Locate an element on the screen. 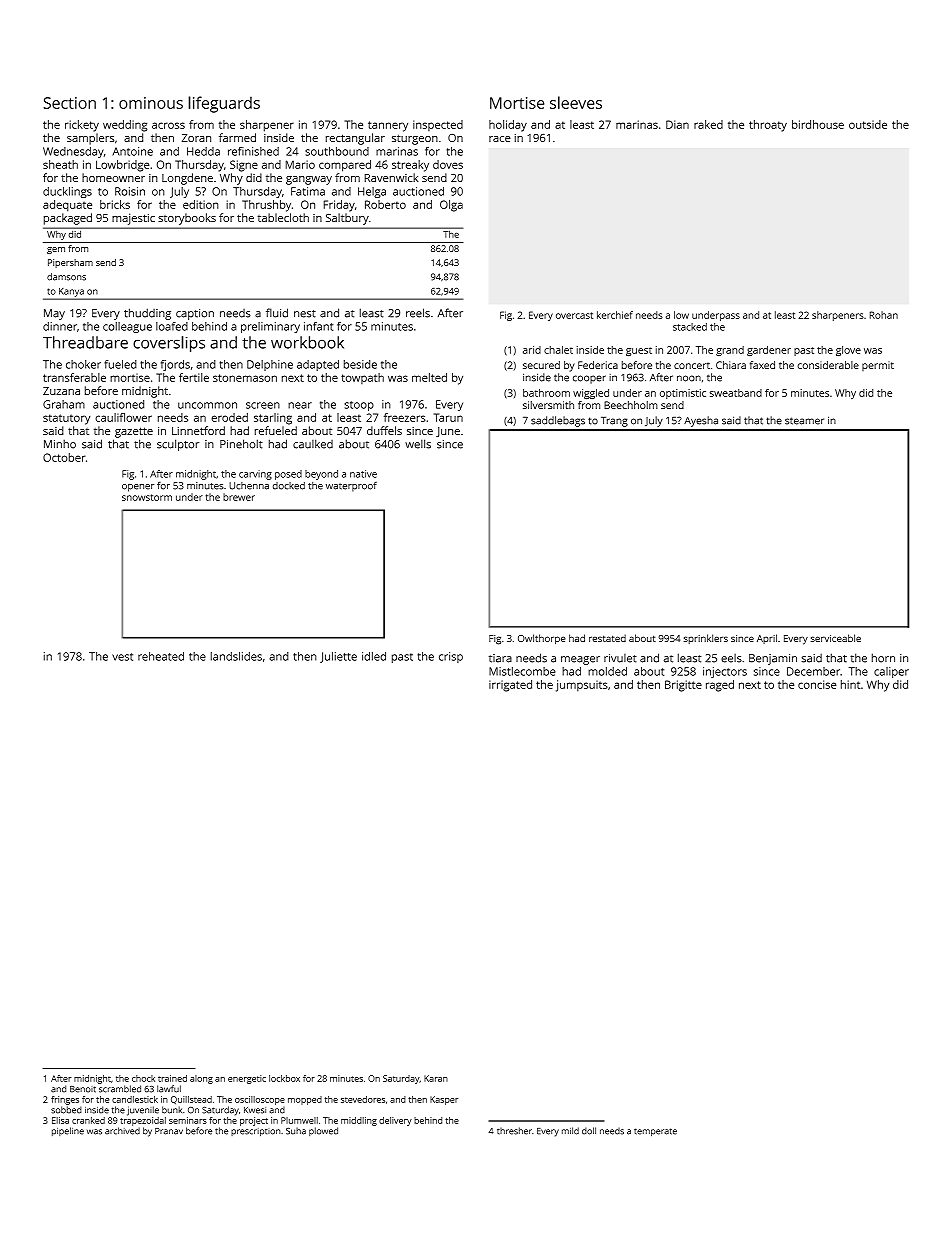 The image size is (952, 1233). transferable is located at coordinates (74, 377).
